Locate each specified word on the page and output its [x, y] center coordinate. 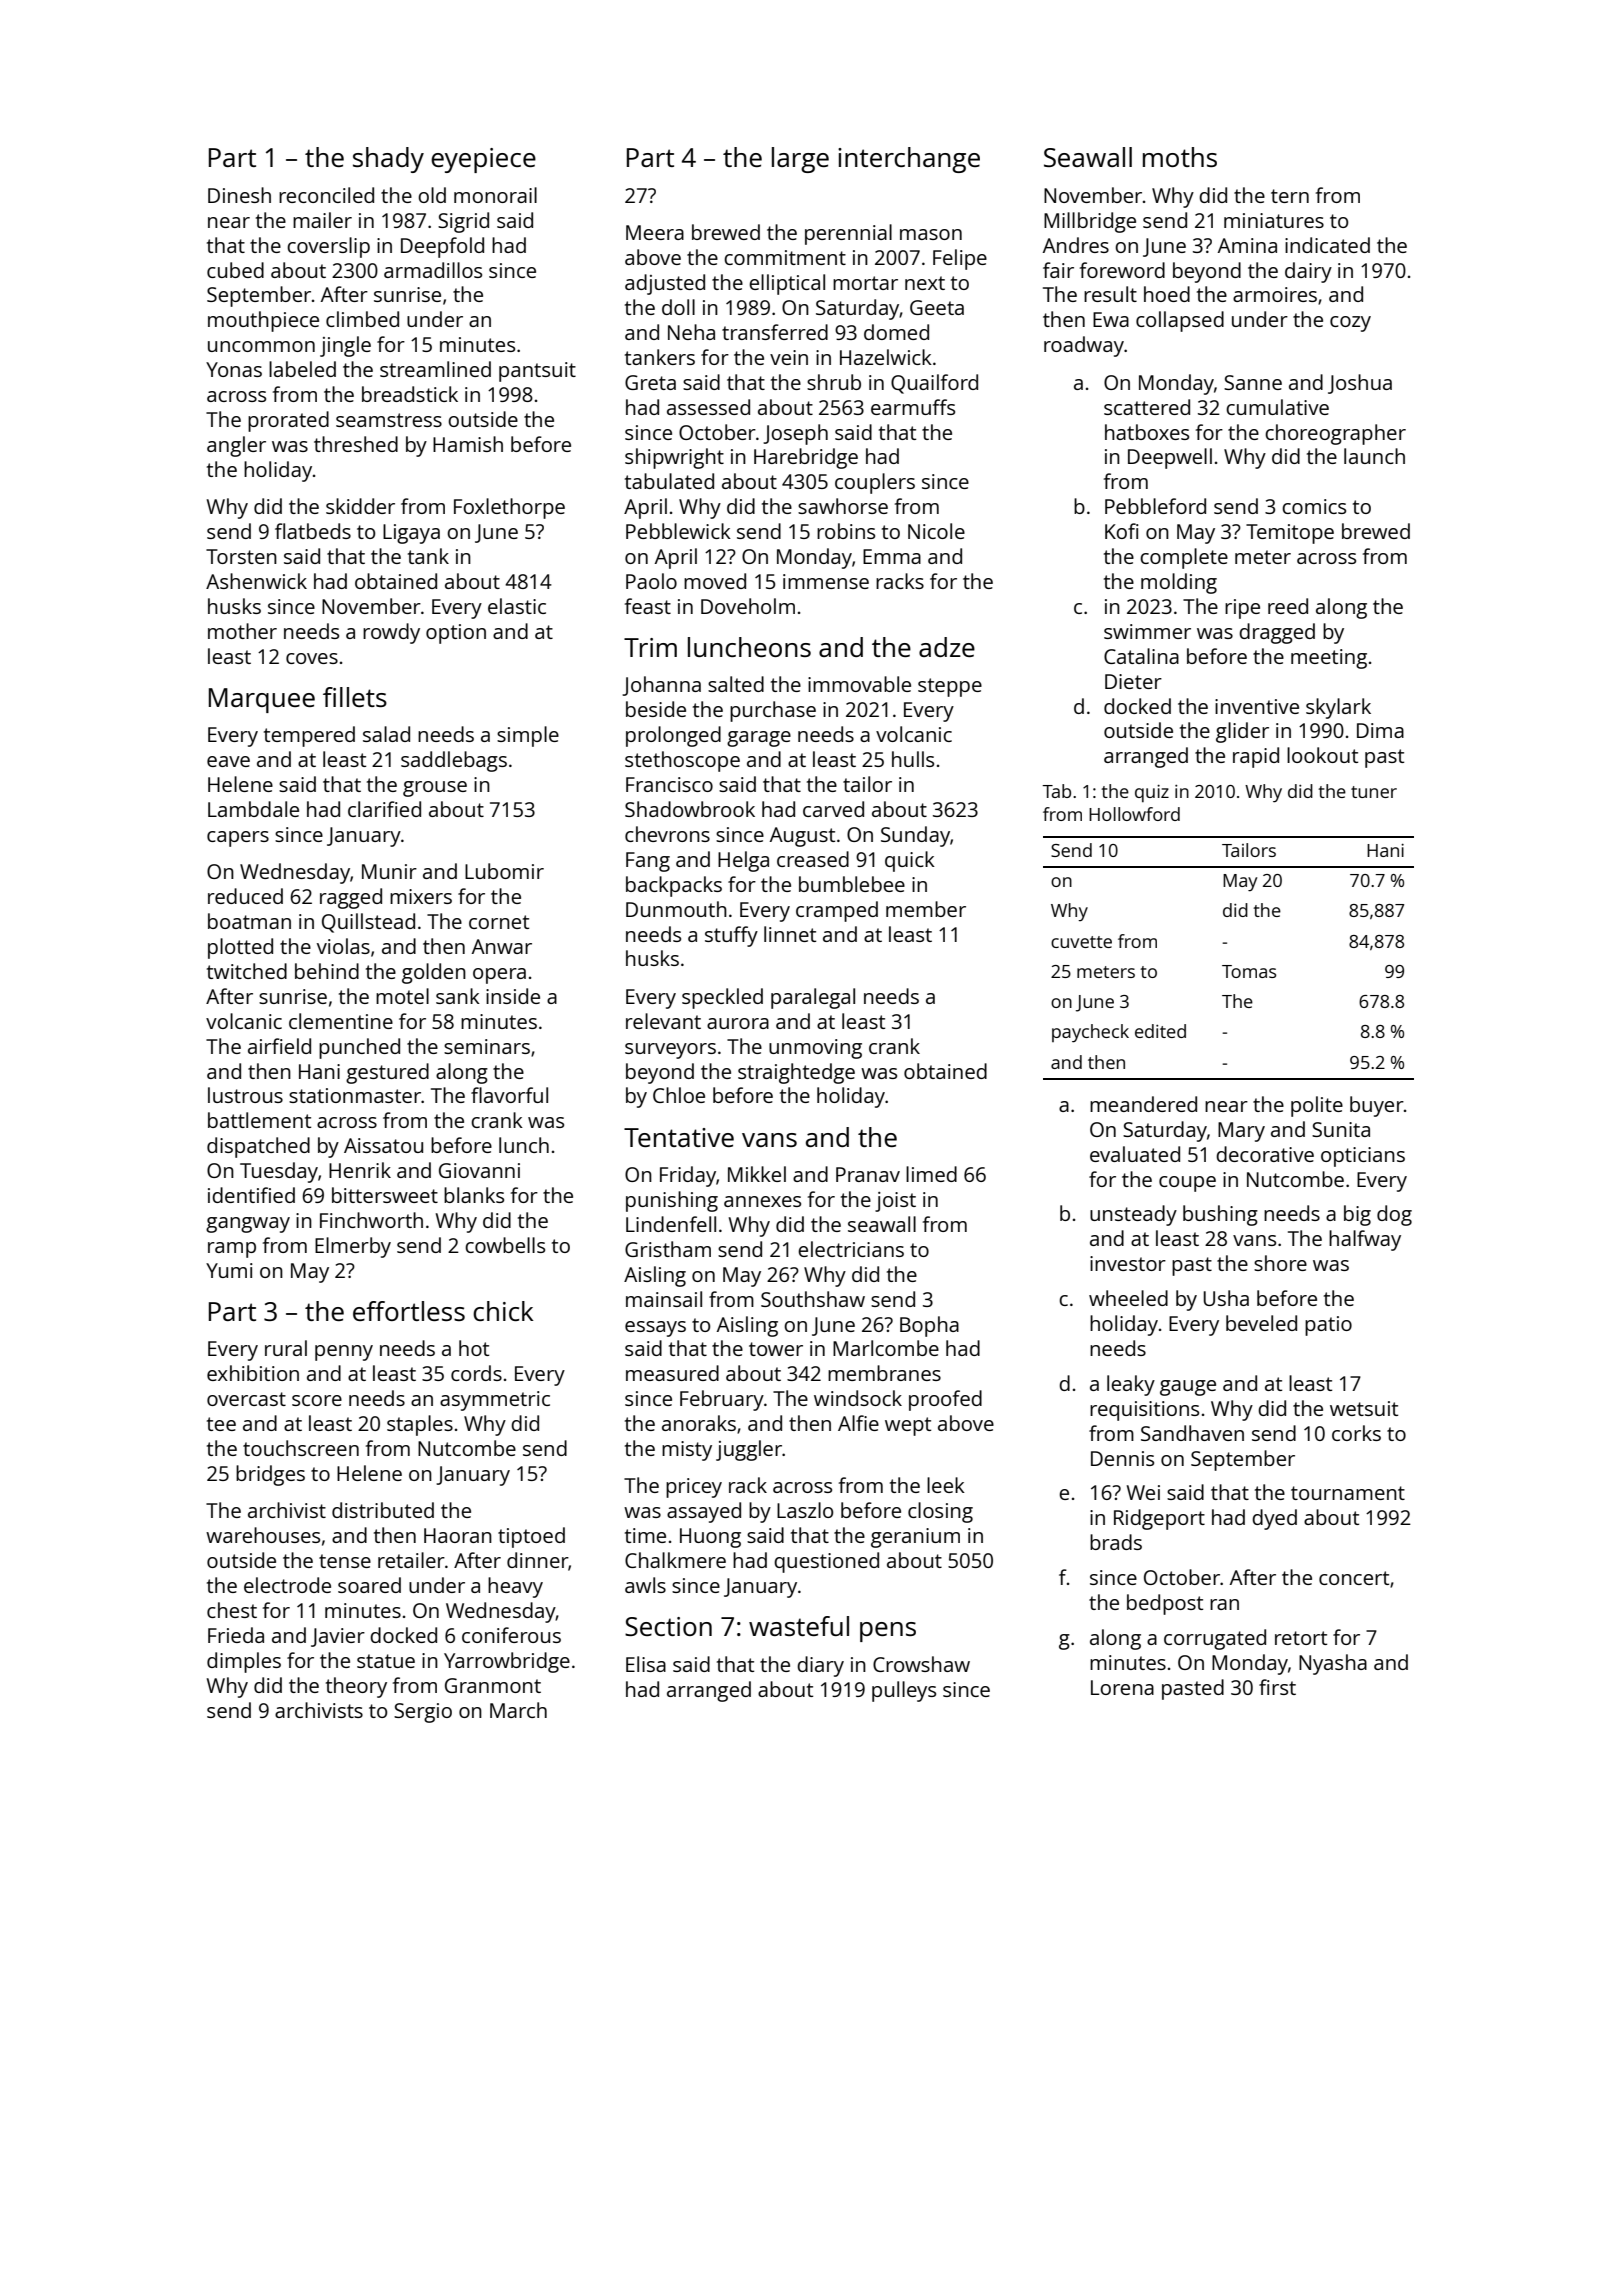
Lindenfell [671, 1224]
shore [1280, 1263]
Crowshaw [921, 1664]
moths [1180, 157]
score [317, 1400]
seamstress [389, 420]
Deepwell [1170, 458]
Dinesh [239, 195]
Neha [691, 332]
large [800, 160]
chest [232, 1610]
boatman [249, 921]
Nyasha [1333, 1664]
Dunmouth [676, 909]
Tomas [1249, 971]
